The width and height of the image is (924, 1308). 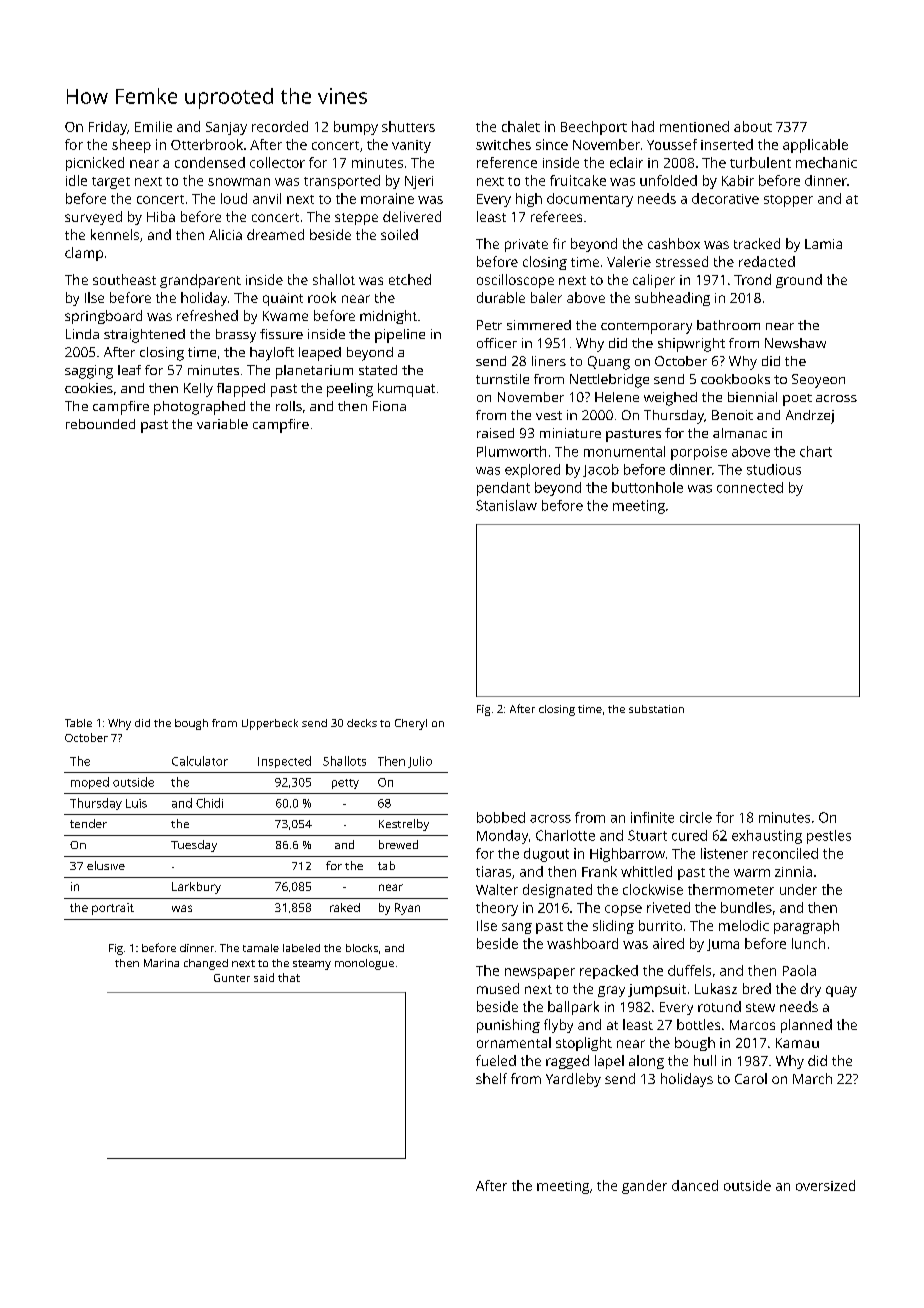 What do you see at coordinates (521, 126) in the image?
I see `chalet` at bounding box center [521, 126].
